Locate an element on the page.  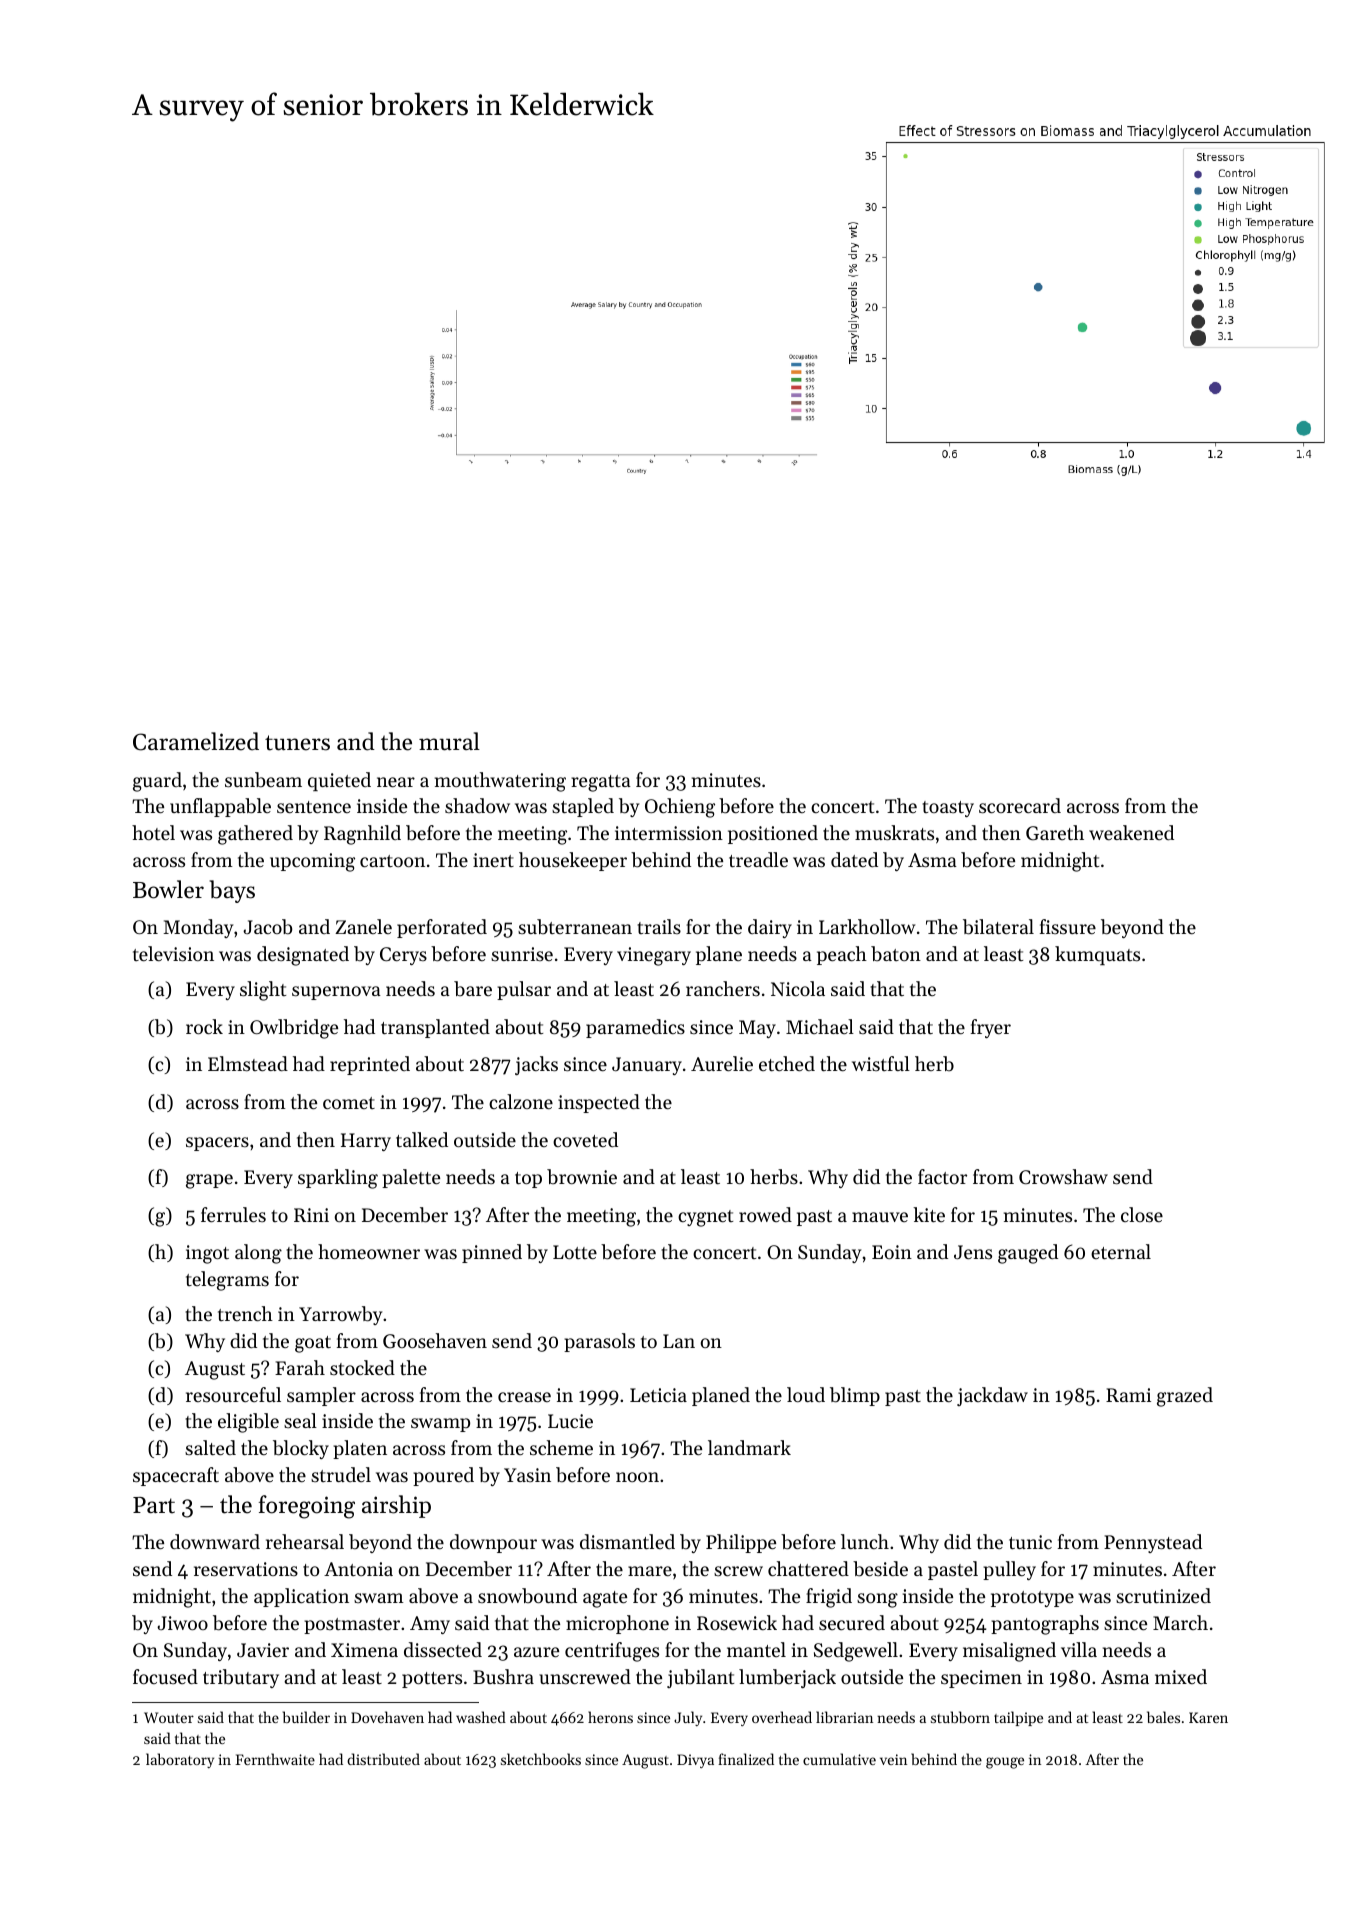
quieted is located at coordinates (339, 781).
